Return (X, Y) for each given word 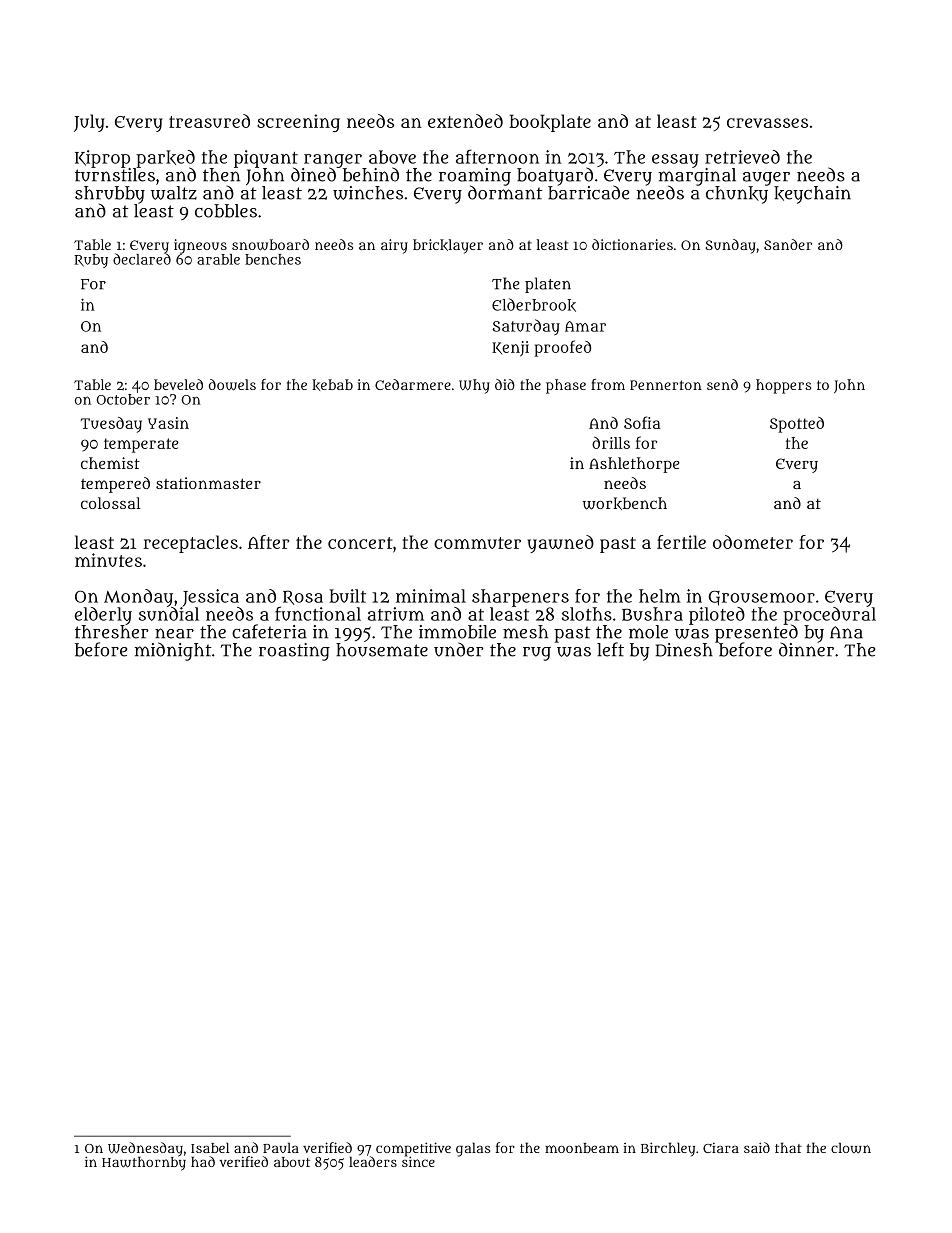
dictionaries (632, 244)
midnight (172, 651)
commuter (477, 543)
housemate (382, 650)
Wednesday (145, 1149)
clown (851, 1148)
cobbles (226, 211)
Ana (846, 632)
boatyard (555, 176)
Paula (281, 1147)
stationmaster (208, 483)
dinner (806, 650)
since (418, 1161)
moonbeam (582, 1148)
